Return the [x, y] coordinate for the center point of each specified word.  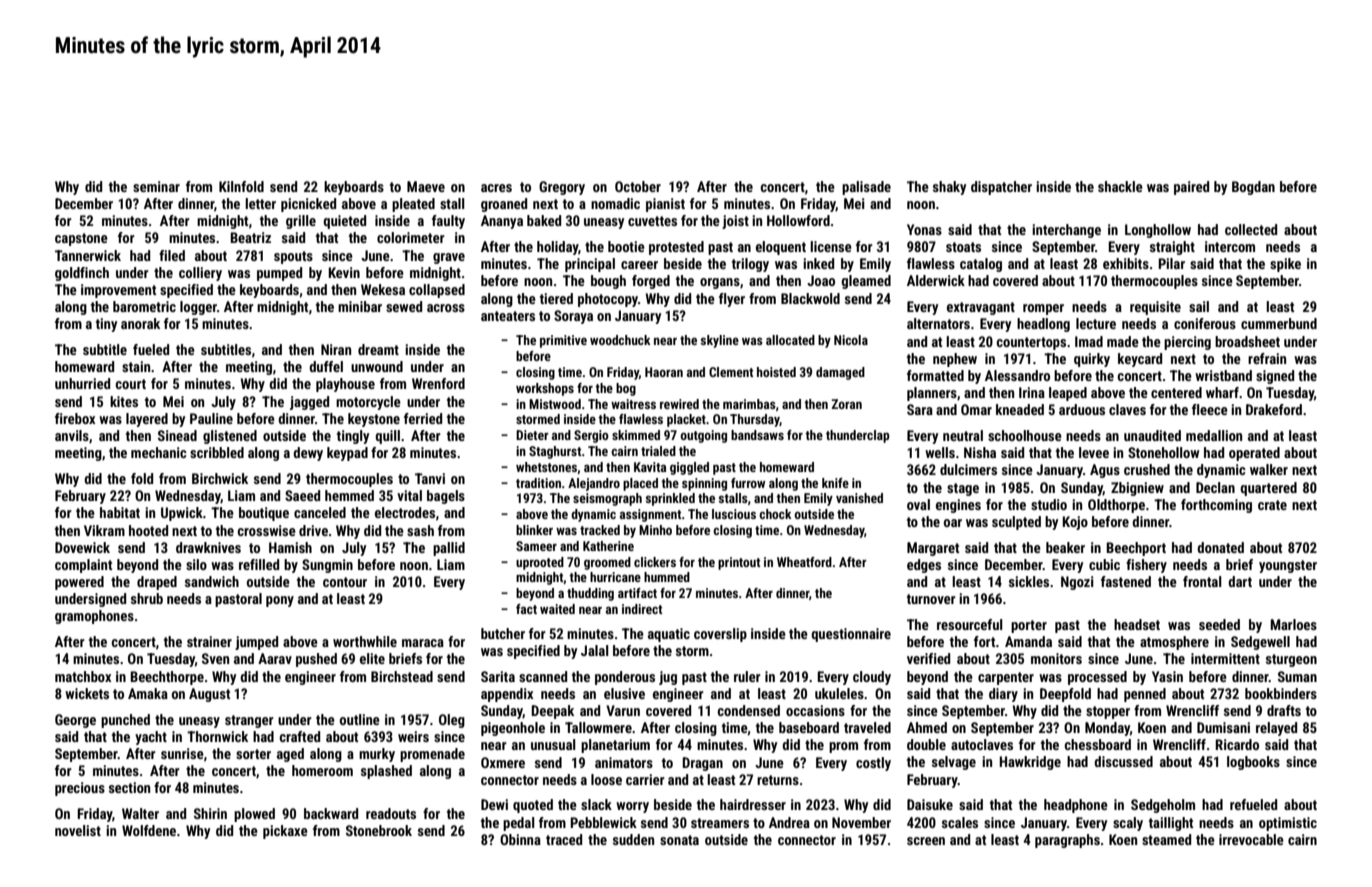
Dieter [532, 435]
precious [80, 789]
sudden [633, 839]
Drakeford [1274, 409]
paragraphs [1067, 841]
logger [198, 308]
